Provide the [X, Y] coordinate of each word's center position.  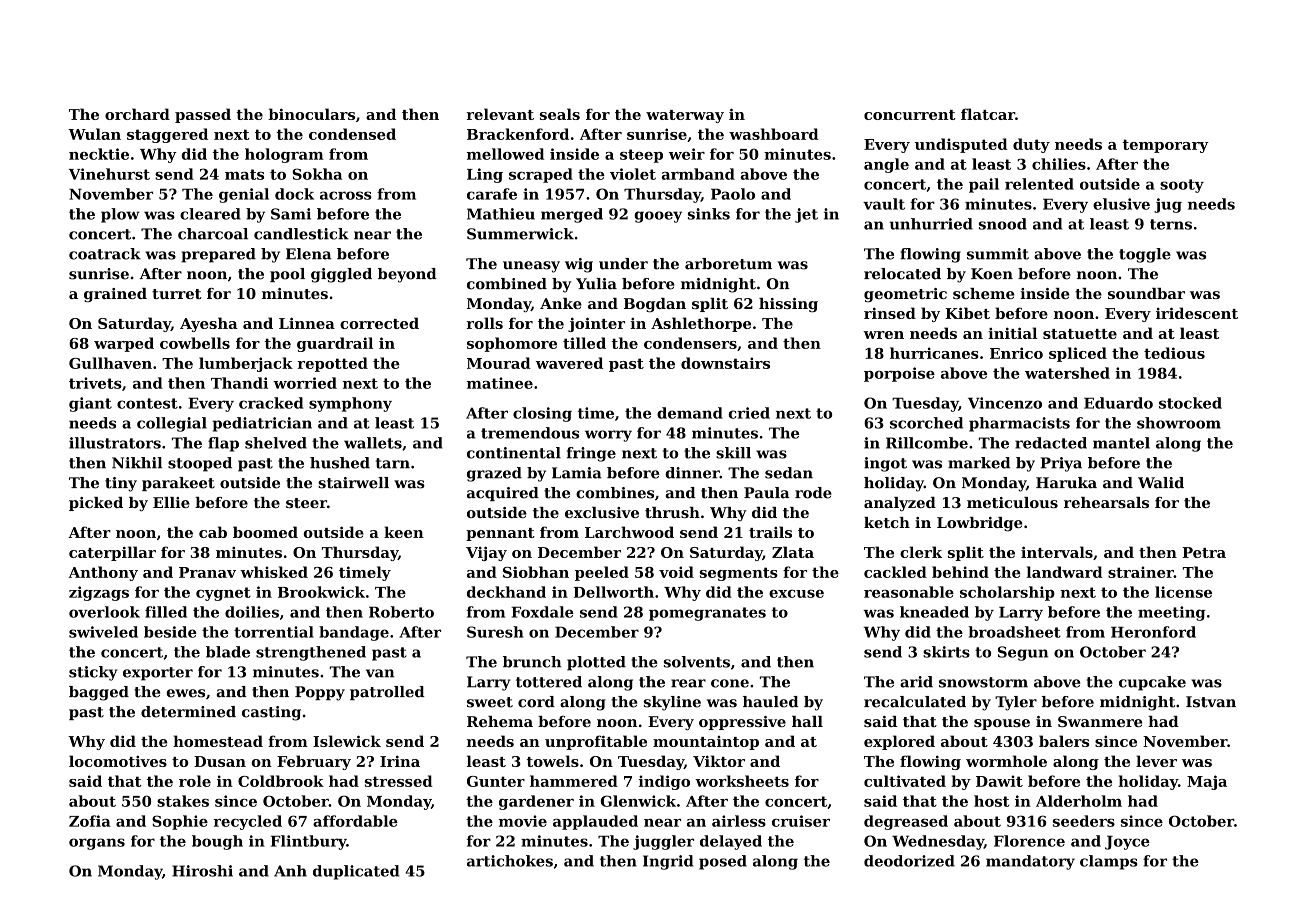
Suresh [495, 632]
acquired [503, 494]
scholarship [1007, 593]
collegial [172, 424]
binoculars [311, 114]
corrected [379, 323]
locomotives [118, 761]
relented [1039, 184]
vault [884, 204]
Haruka [1066, 483]
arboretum [728, 264]
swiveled [103, 632]
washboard [774, 134]
